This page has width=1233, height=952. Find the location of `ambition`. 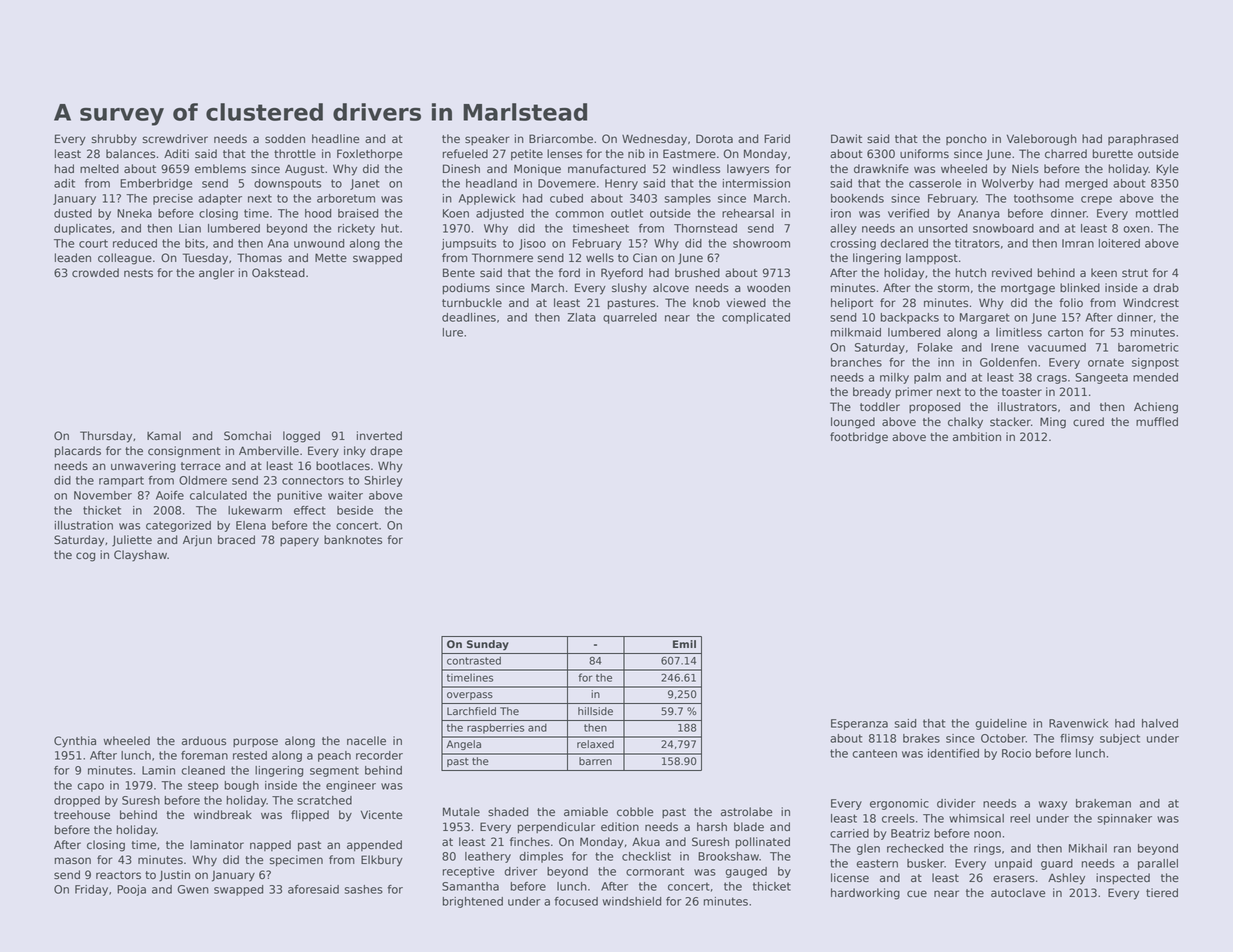

ambition is located at coordinates (977, 437).
